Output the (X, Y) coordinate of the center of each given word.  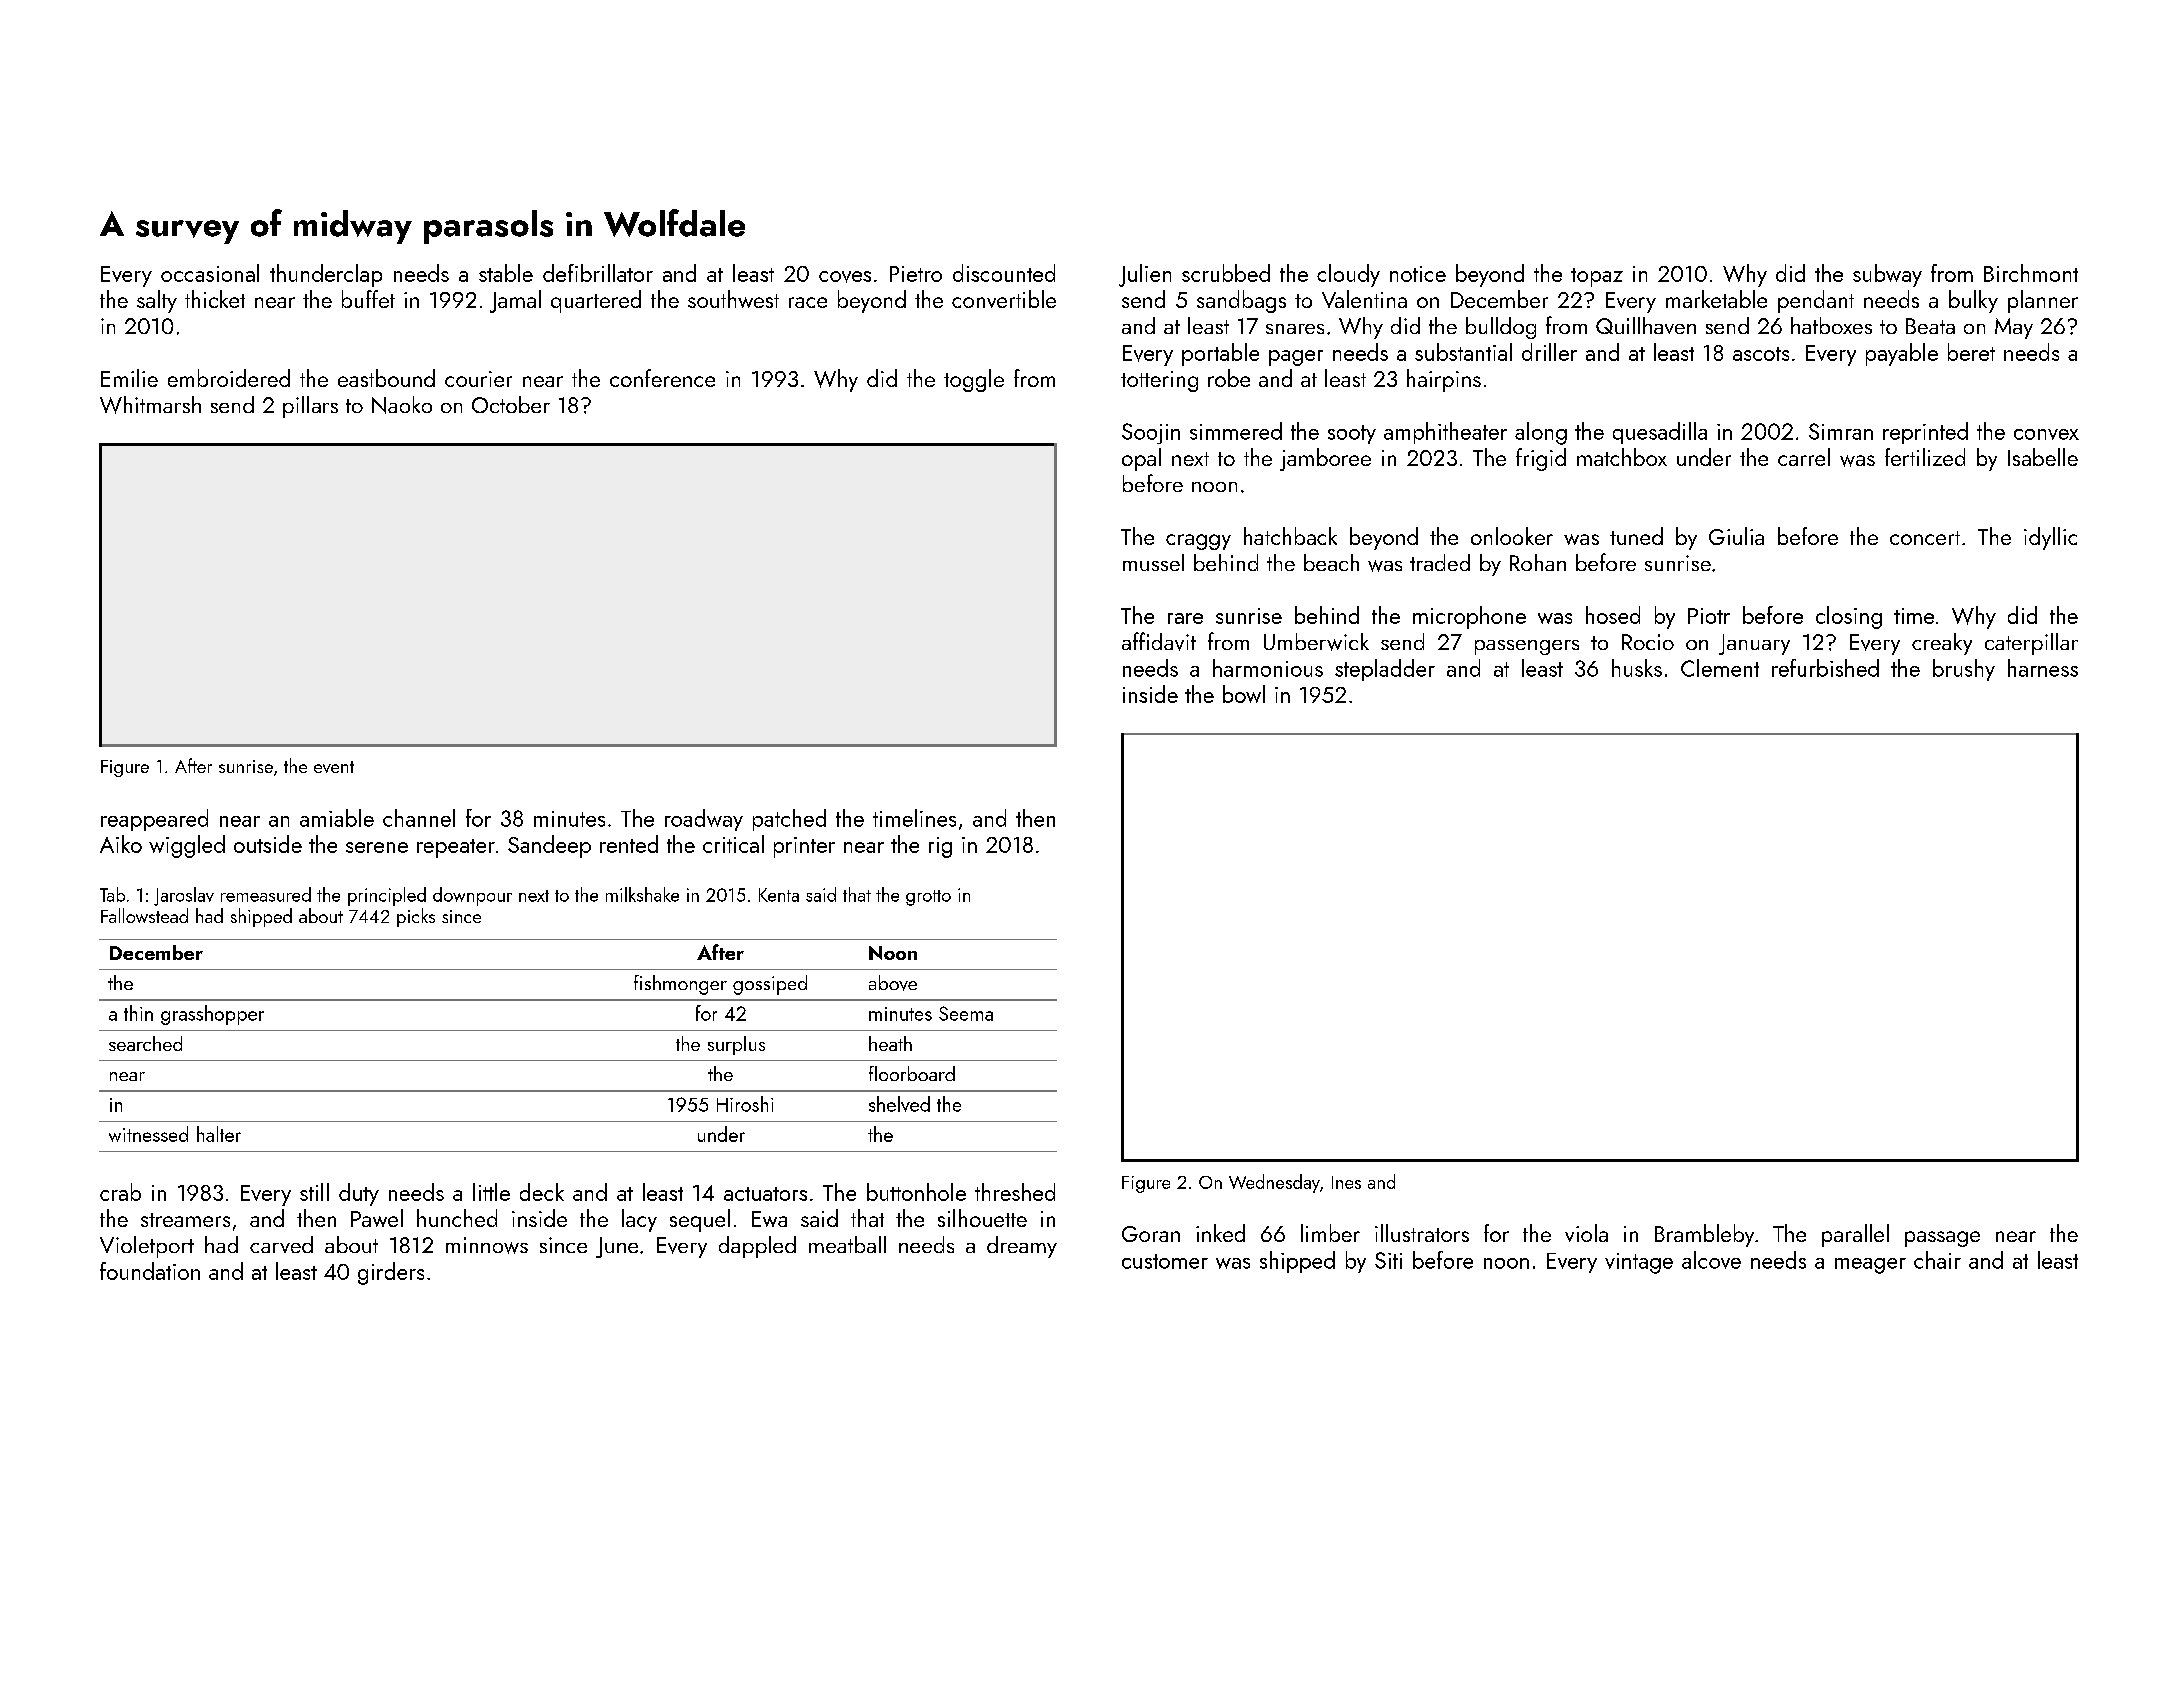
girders (391, 1273)
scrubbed (1226, 273)
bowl (1244, 694)
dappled (757, 1247)
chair (1937, 1260)
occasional (210, 273)
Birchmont (2031, 273)
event (334, 767)
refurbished (1825, 668)
